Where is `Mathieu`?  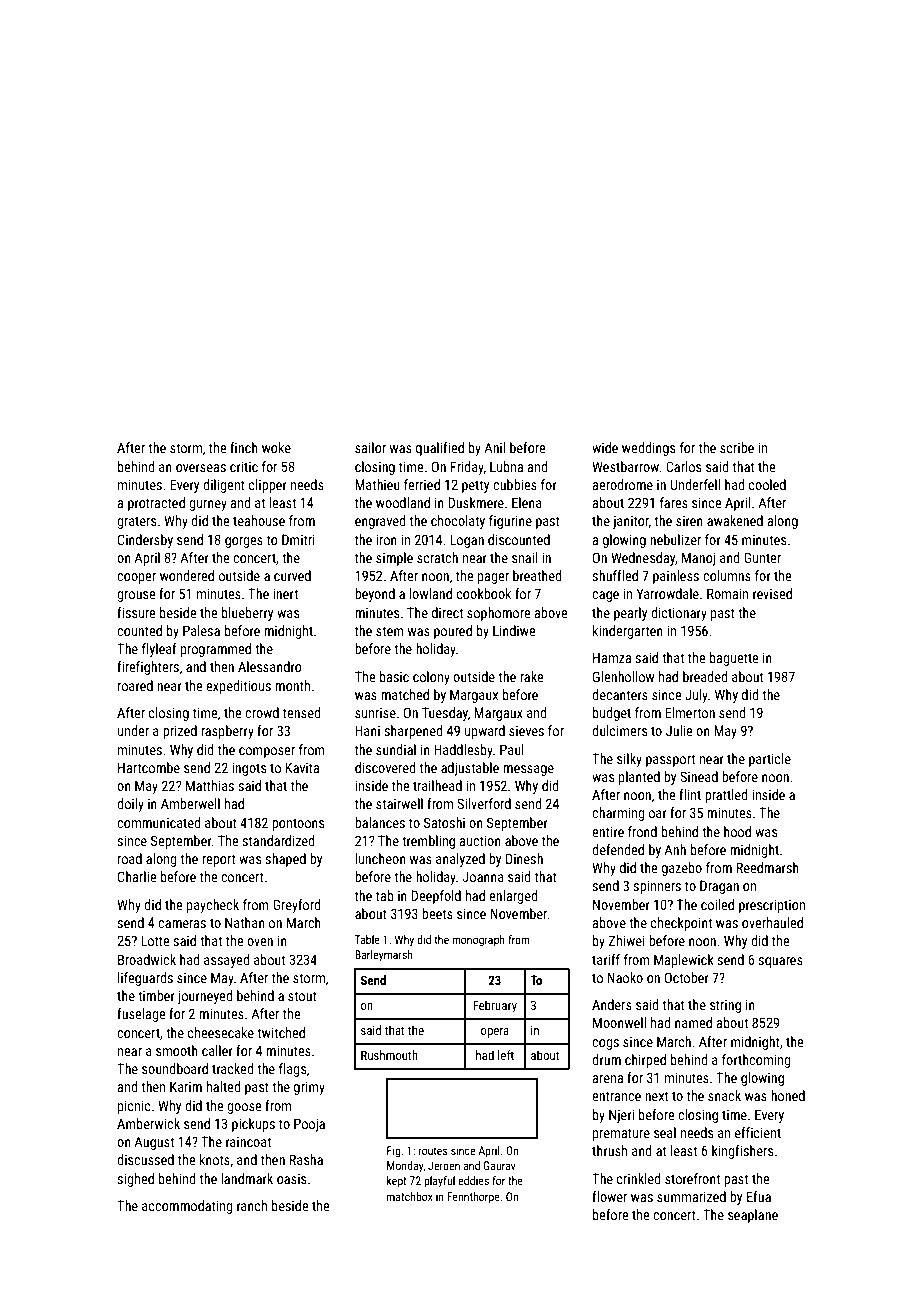
Mathieu is located at coordinates (377, 484).
